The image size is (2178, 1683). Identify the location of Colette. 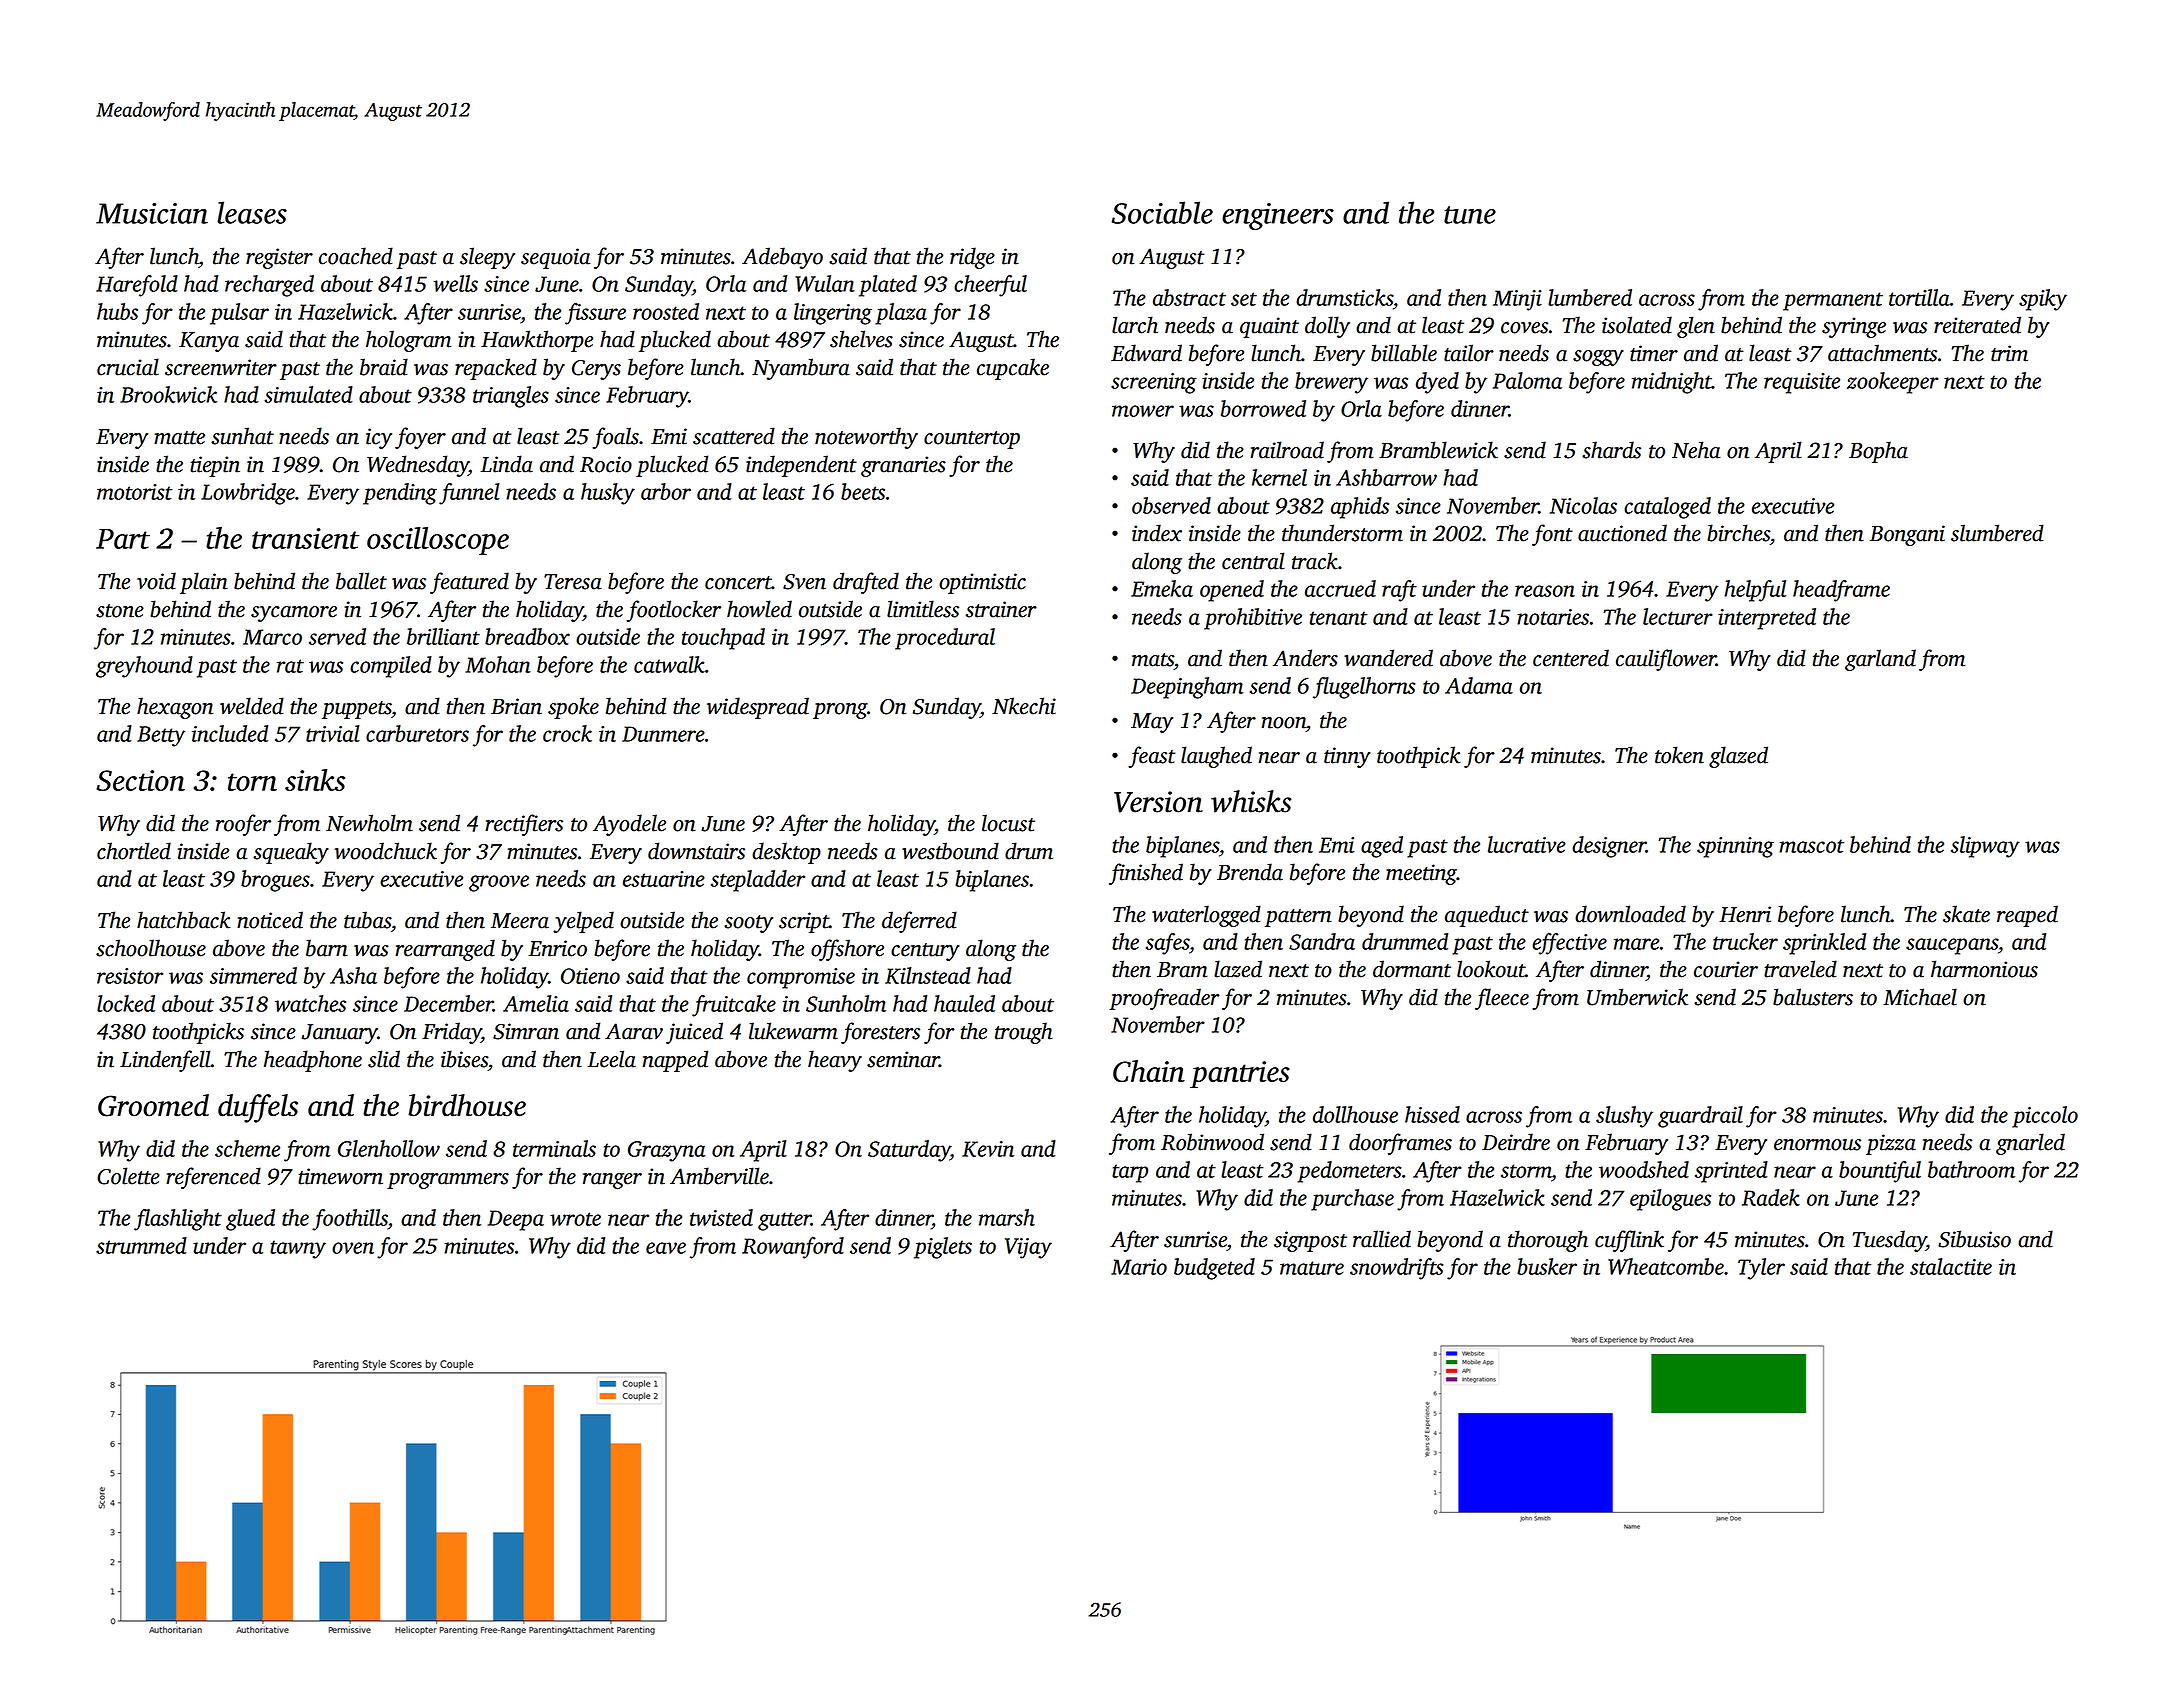
(128, 1176).
